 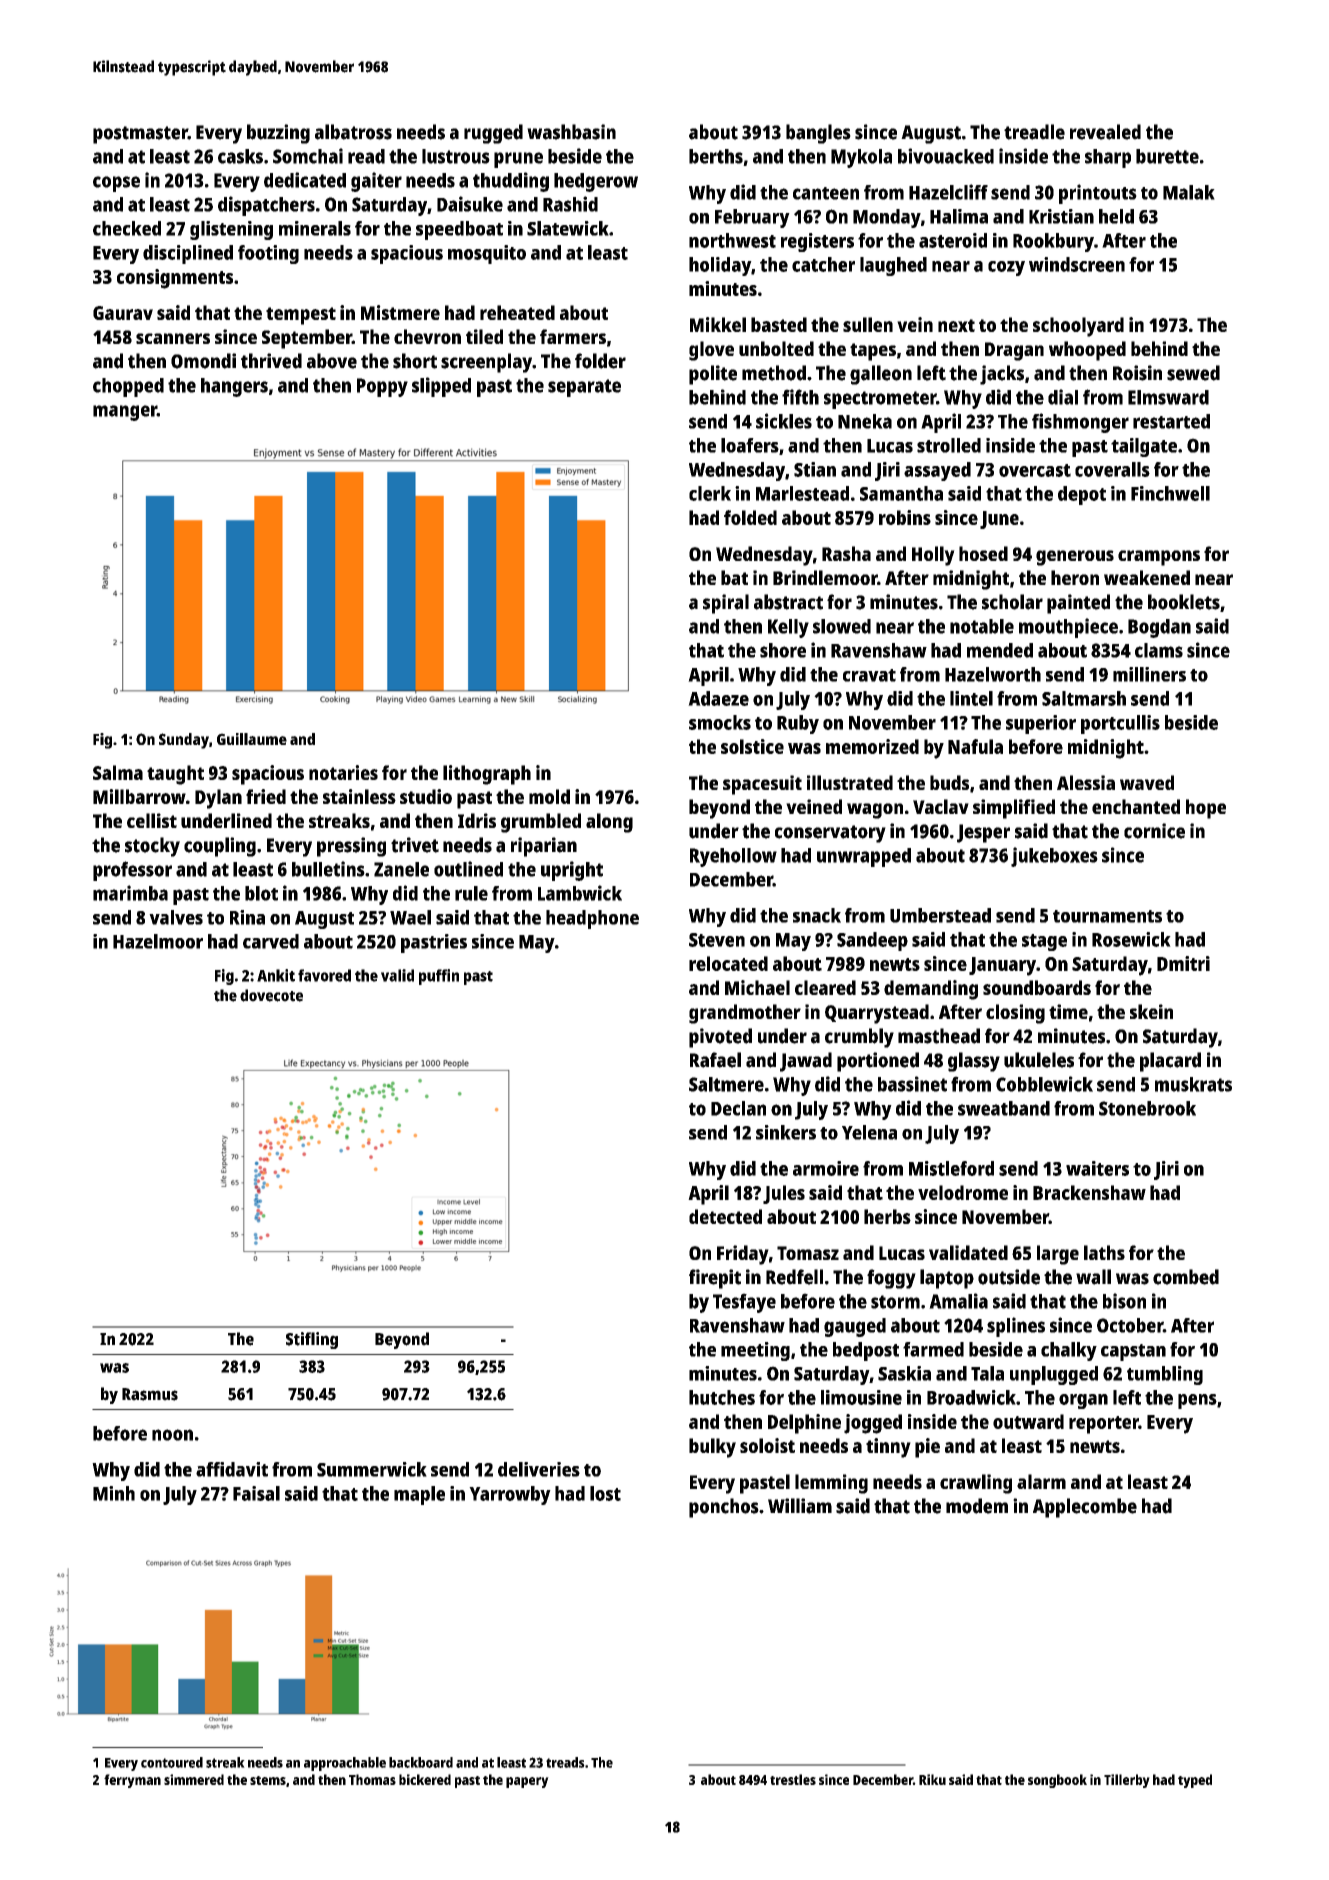 I want to click on washbasin, so click(x=571, y=132).
